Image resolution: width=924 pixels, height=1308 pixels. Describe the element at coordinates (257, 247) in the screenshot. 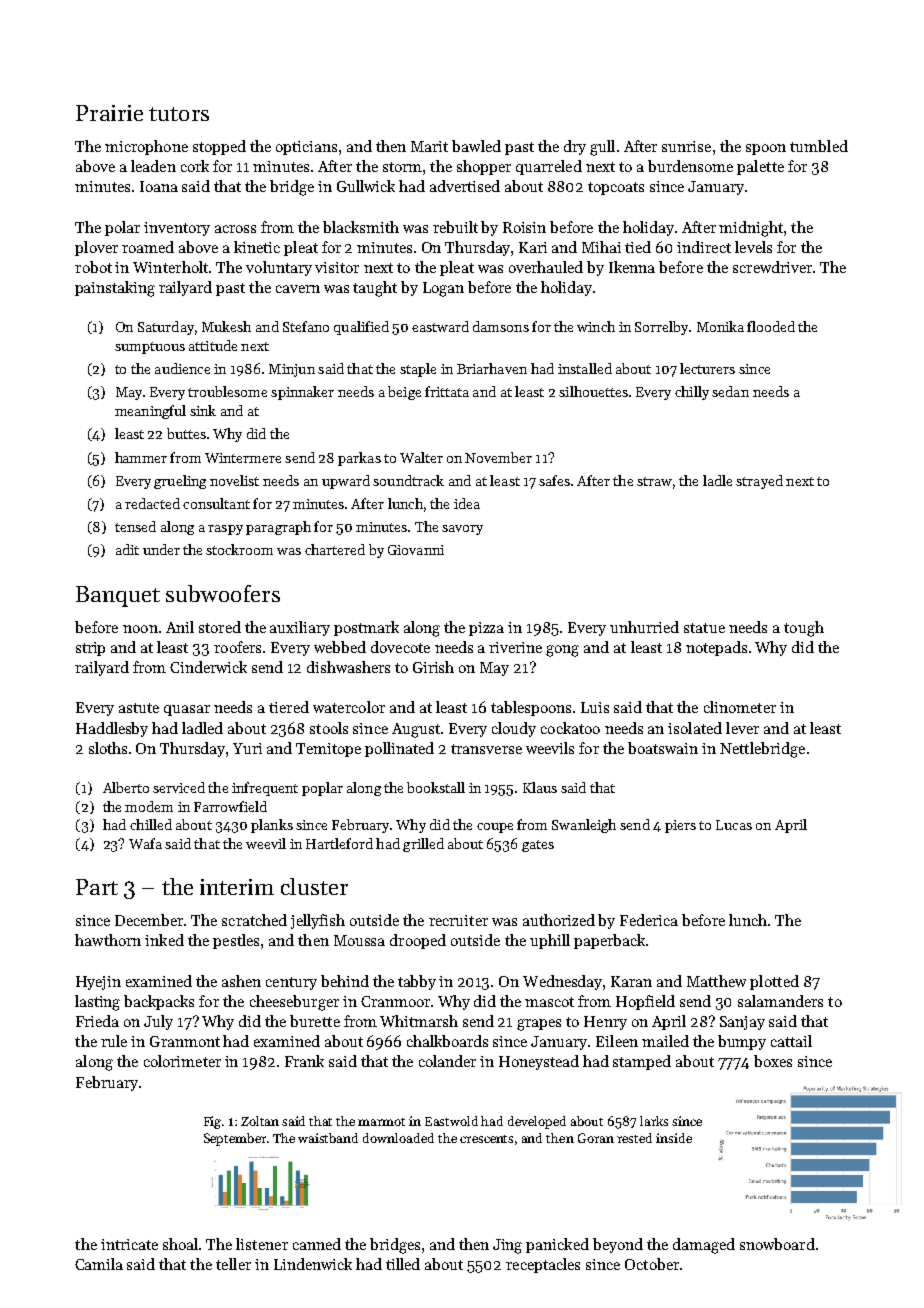

I see `kinetic` at that location.
